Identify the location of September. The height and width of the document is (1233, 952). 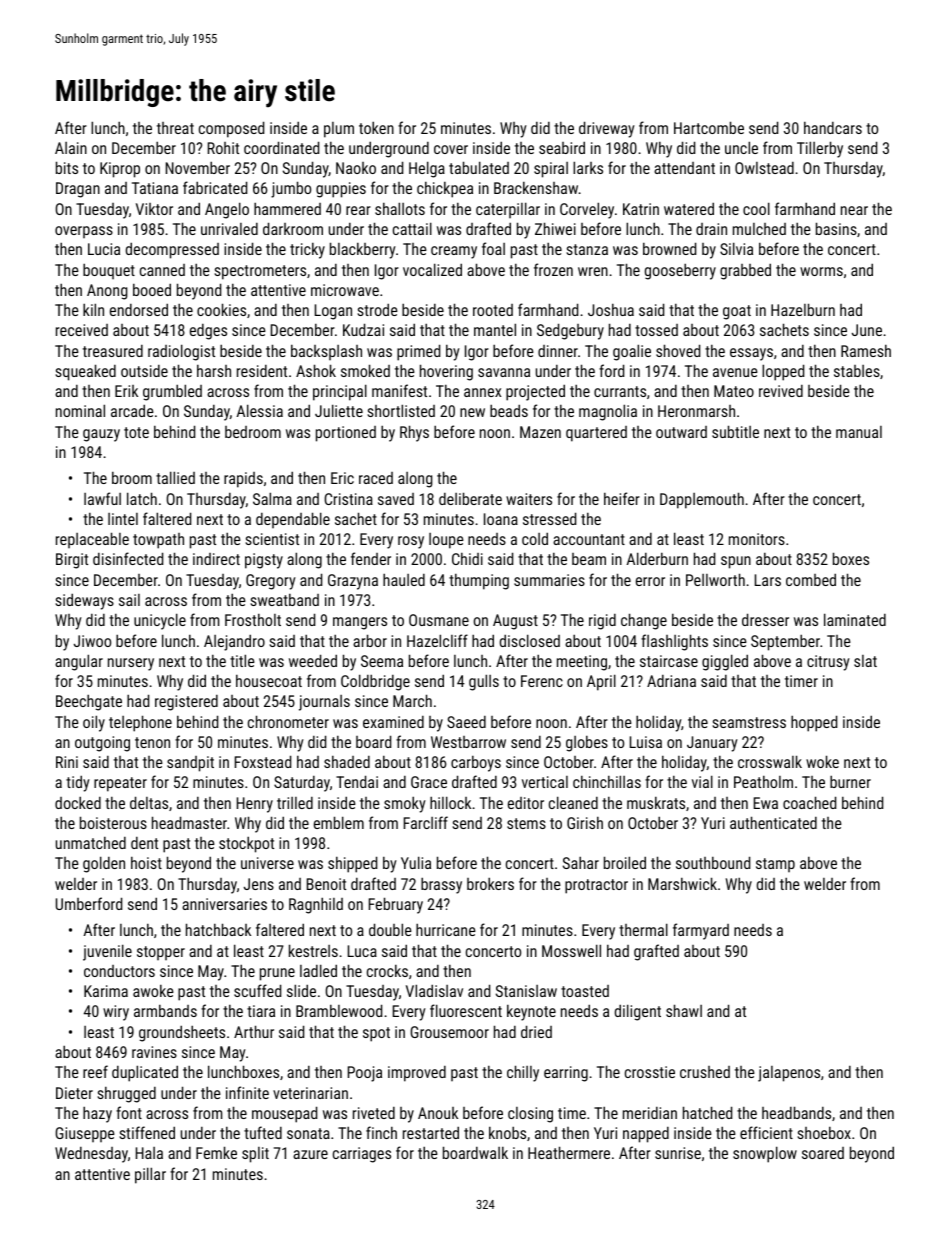
(785, 642).
